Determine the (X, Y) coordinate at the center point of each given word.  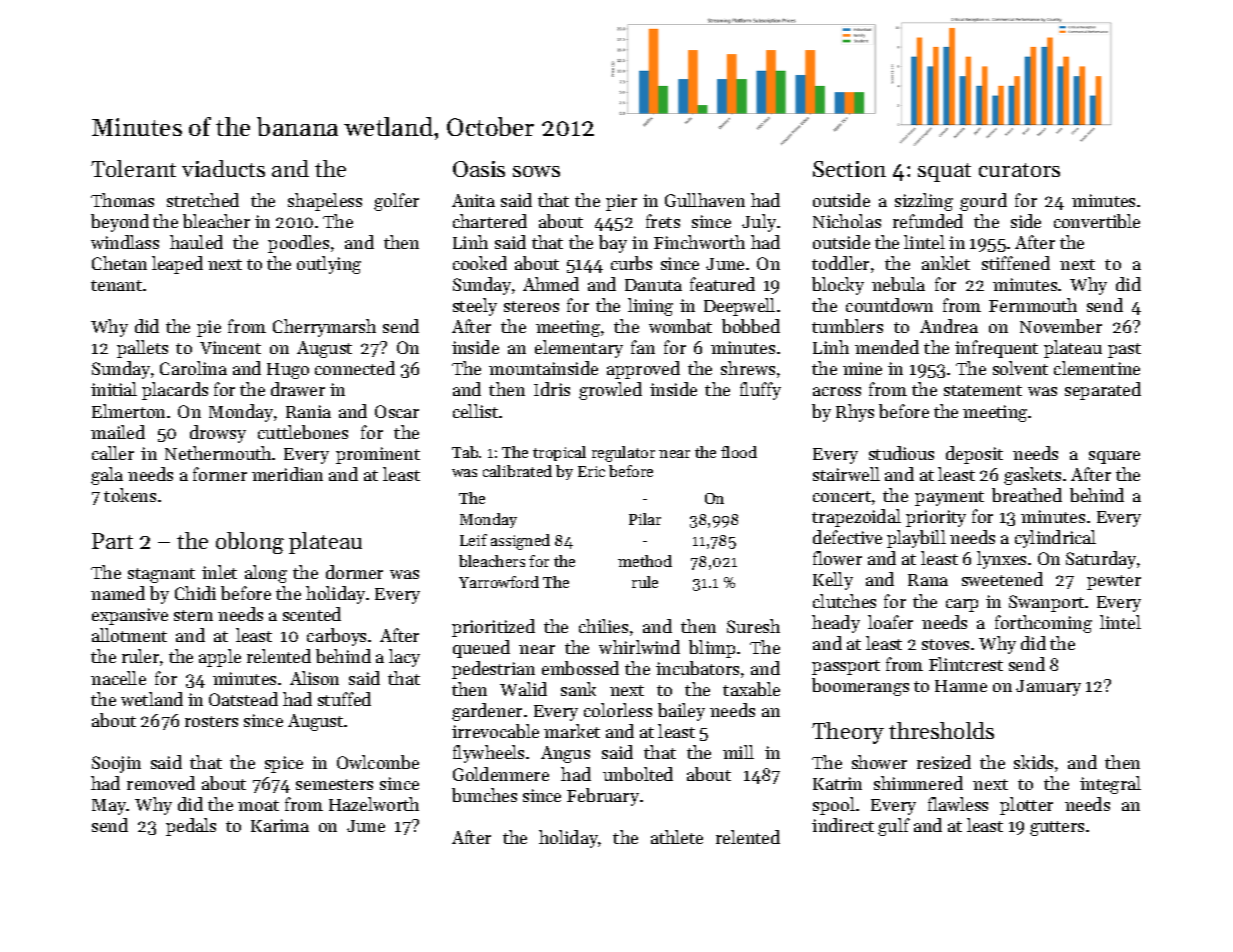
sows (536, 171)
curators (1019, 170)
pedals (191, 827)
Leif (473, 540)
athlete (677, 837)
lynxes (1001, 560)
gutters (1057, 828)
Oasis (479, 169)
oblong (250, 543)
